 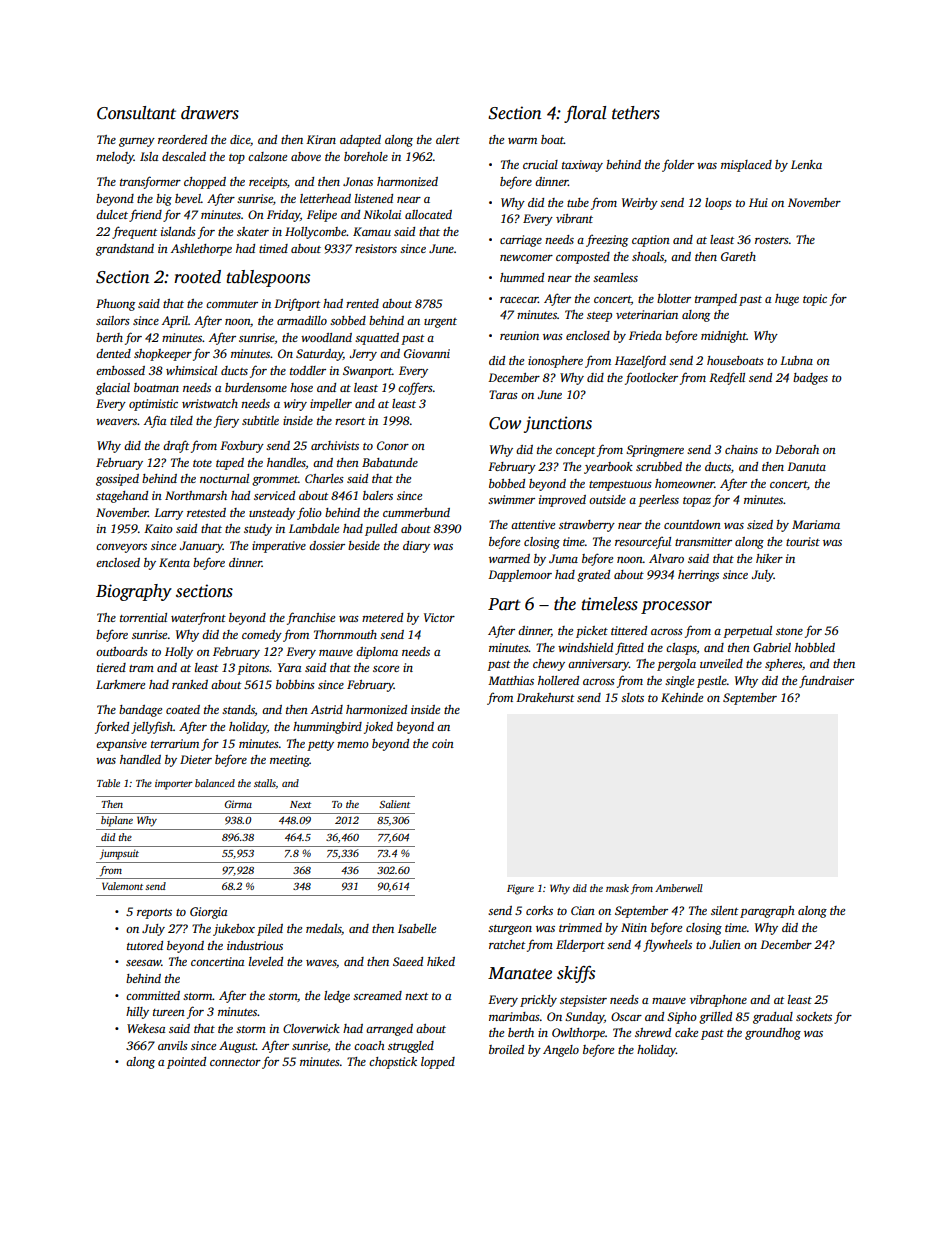 I want to click on Giorgia, so click(x=208, y=913).
